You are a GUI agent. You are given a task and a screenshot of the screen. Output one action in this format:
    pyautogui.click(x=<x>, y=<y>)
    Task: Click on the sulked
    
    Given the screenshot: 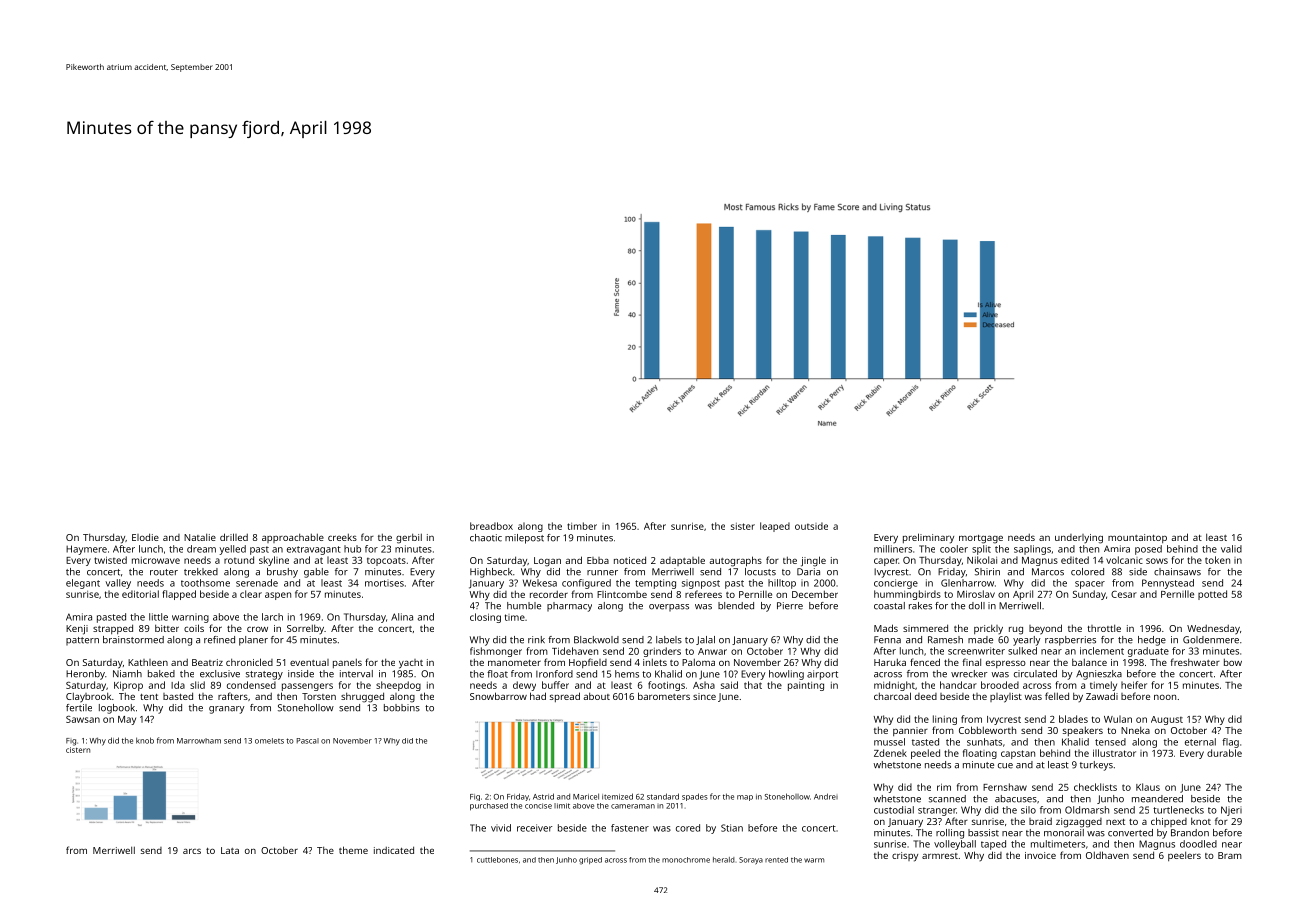 What is the action you would take?
    pyautogui.click(x=1022, y=651)
